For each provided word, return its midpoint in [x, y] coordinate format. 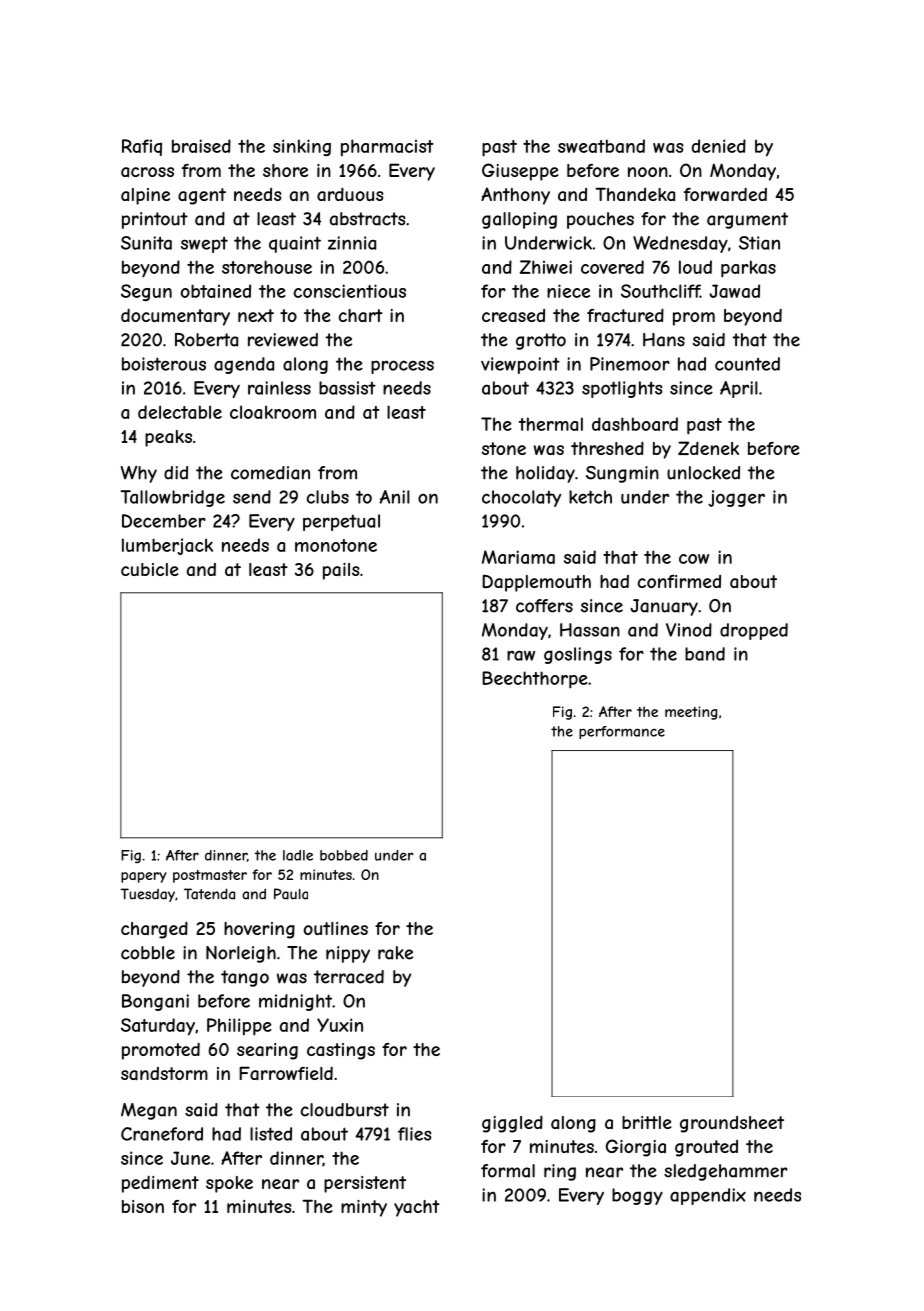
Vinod [689, 630]
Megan [149, 1111]
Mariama [518, 557]
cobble [148, 953]
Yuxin [340, 1025]
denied [719, 146]
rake [395, 953]
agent [202, 196]
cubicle [150, 569]
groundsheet [732, 1124]
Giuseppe [520, 172]
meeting [691, 713]
